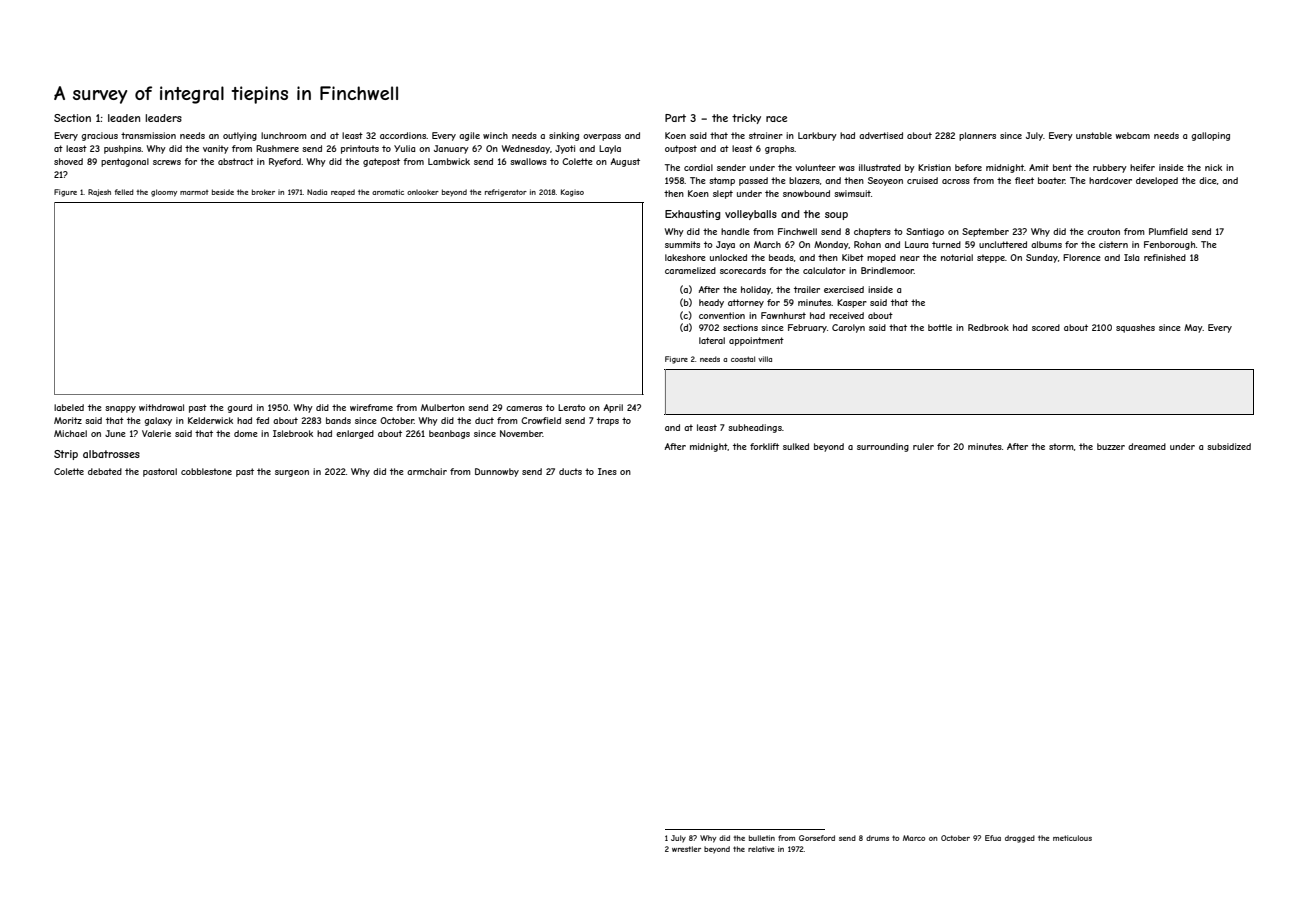 Image resolution: width=1308 pixels, height=924 pixels. I want to click on wrestler, so click(686, 849).
